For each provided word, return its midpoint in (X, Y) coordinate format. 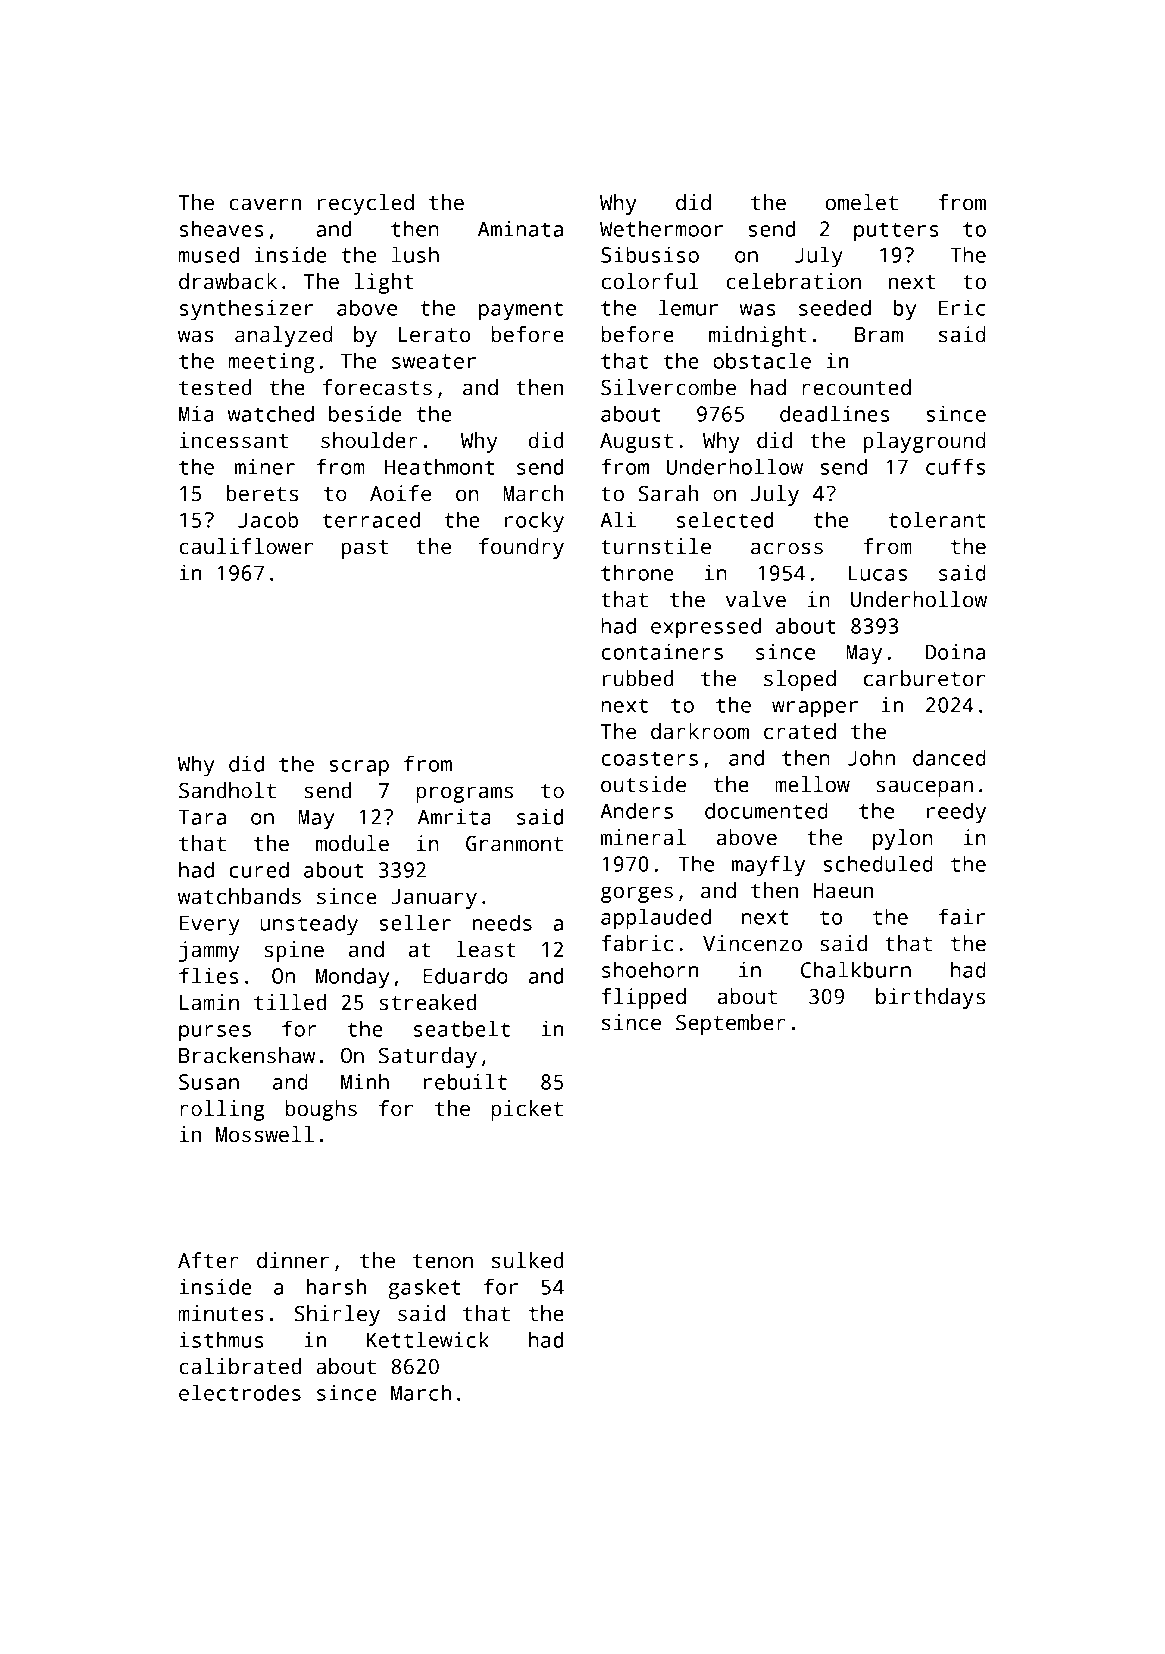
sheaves (222, 228)
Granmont (514, 843)
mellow (812, 784)
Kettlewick (428, 1339)
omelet (862, 202)
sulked (527, 1260)
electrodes (240, 1392)
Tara (202, 817)
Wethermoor (661, 228)
